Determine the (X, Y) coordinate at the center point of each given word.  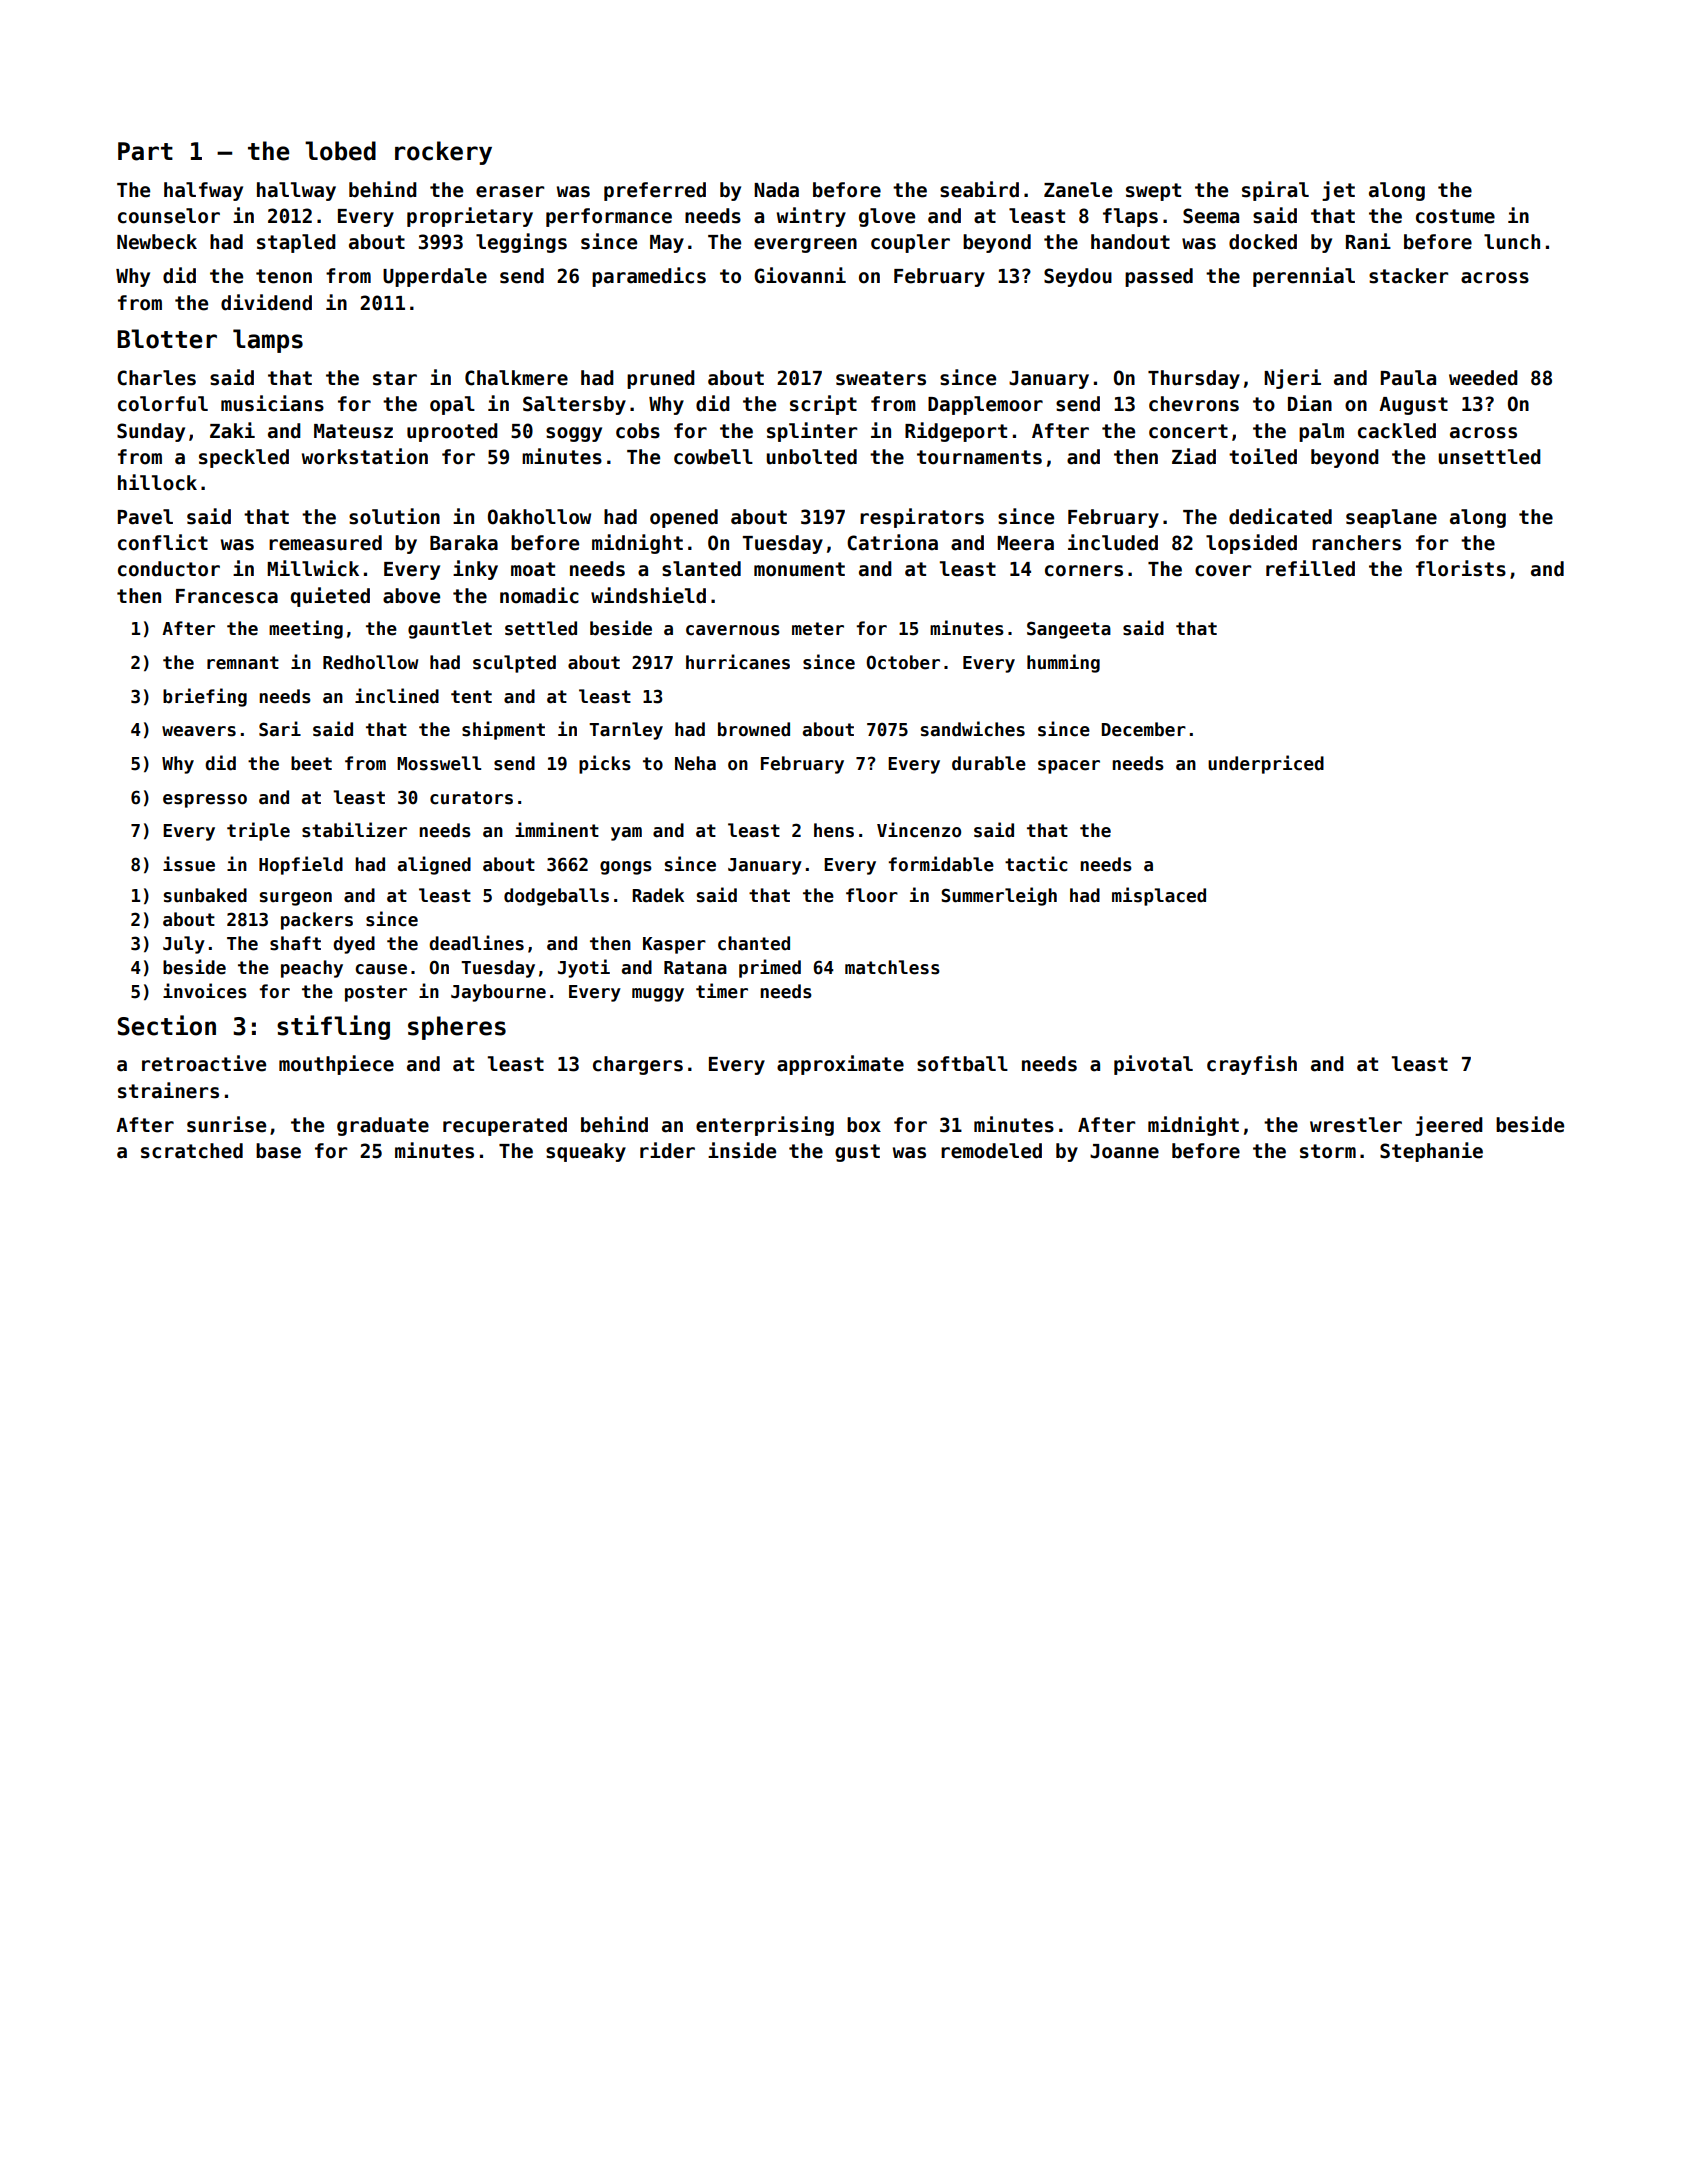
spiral (1275, 191)
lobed (340, 151)
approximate (840, 1065)
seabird (979, 189)
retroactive (204, 1063)
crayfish (1252, 1065)
